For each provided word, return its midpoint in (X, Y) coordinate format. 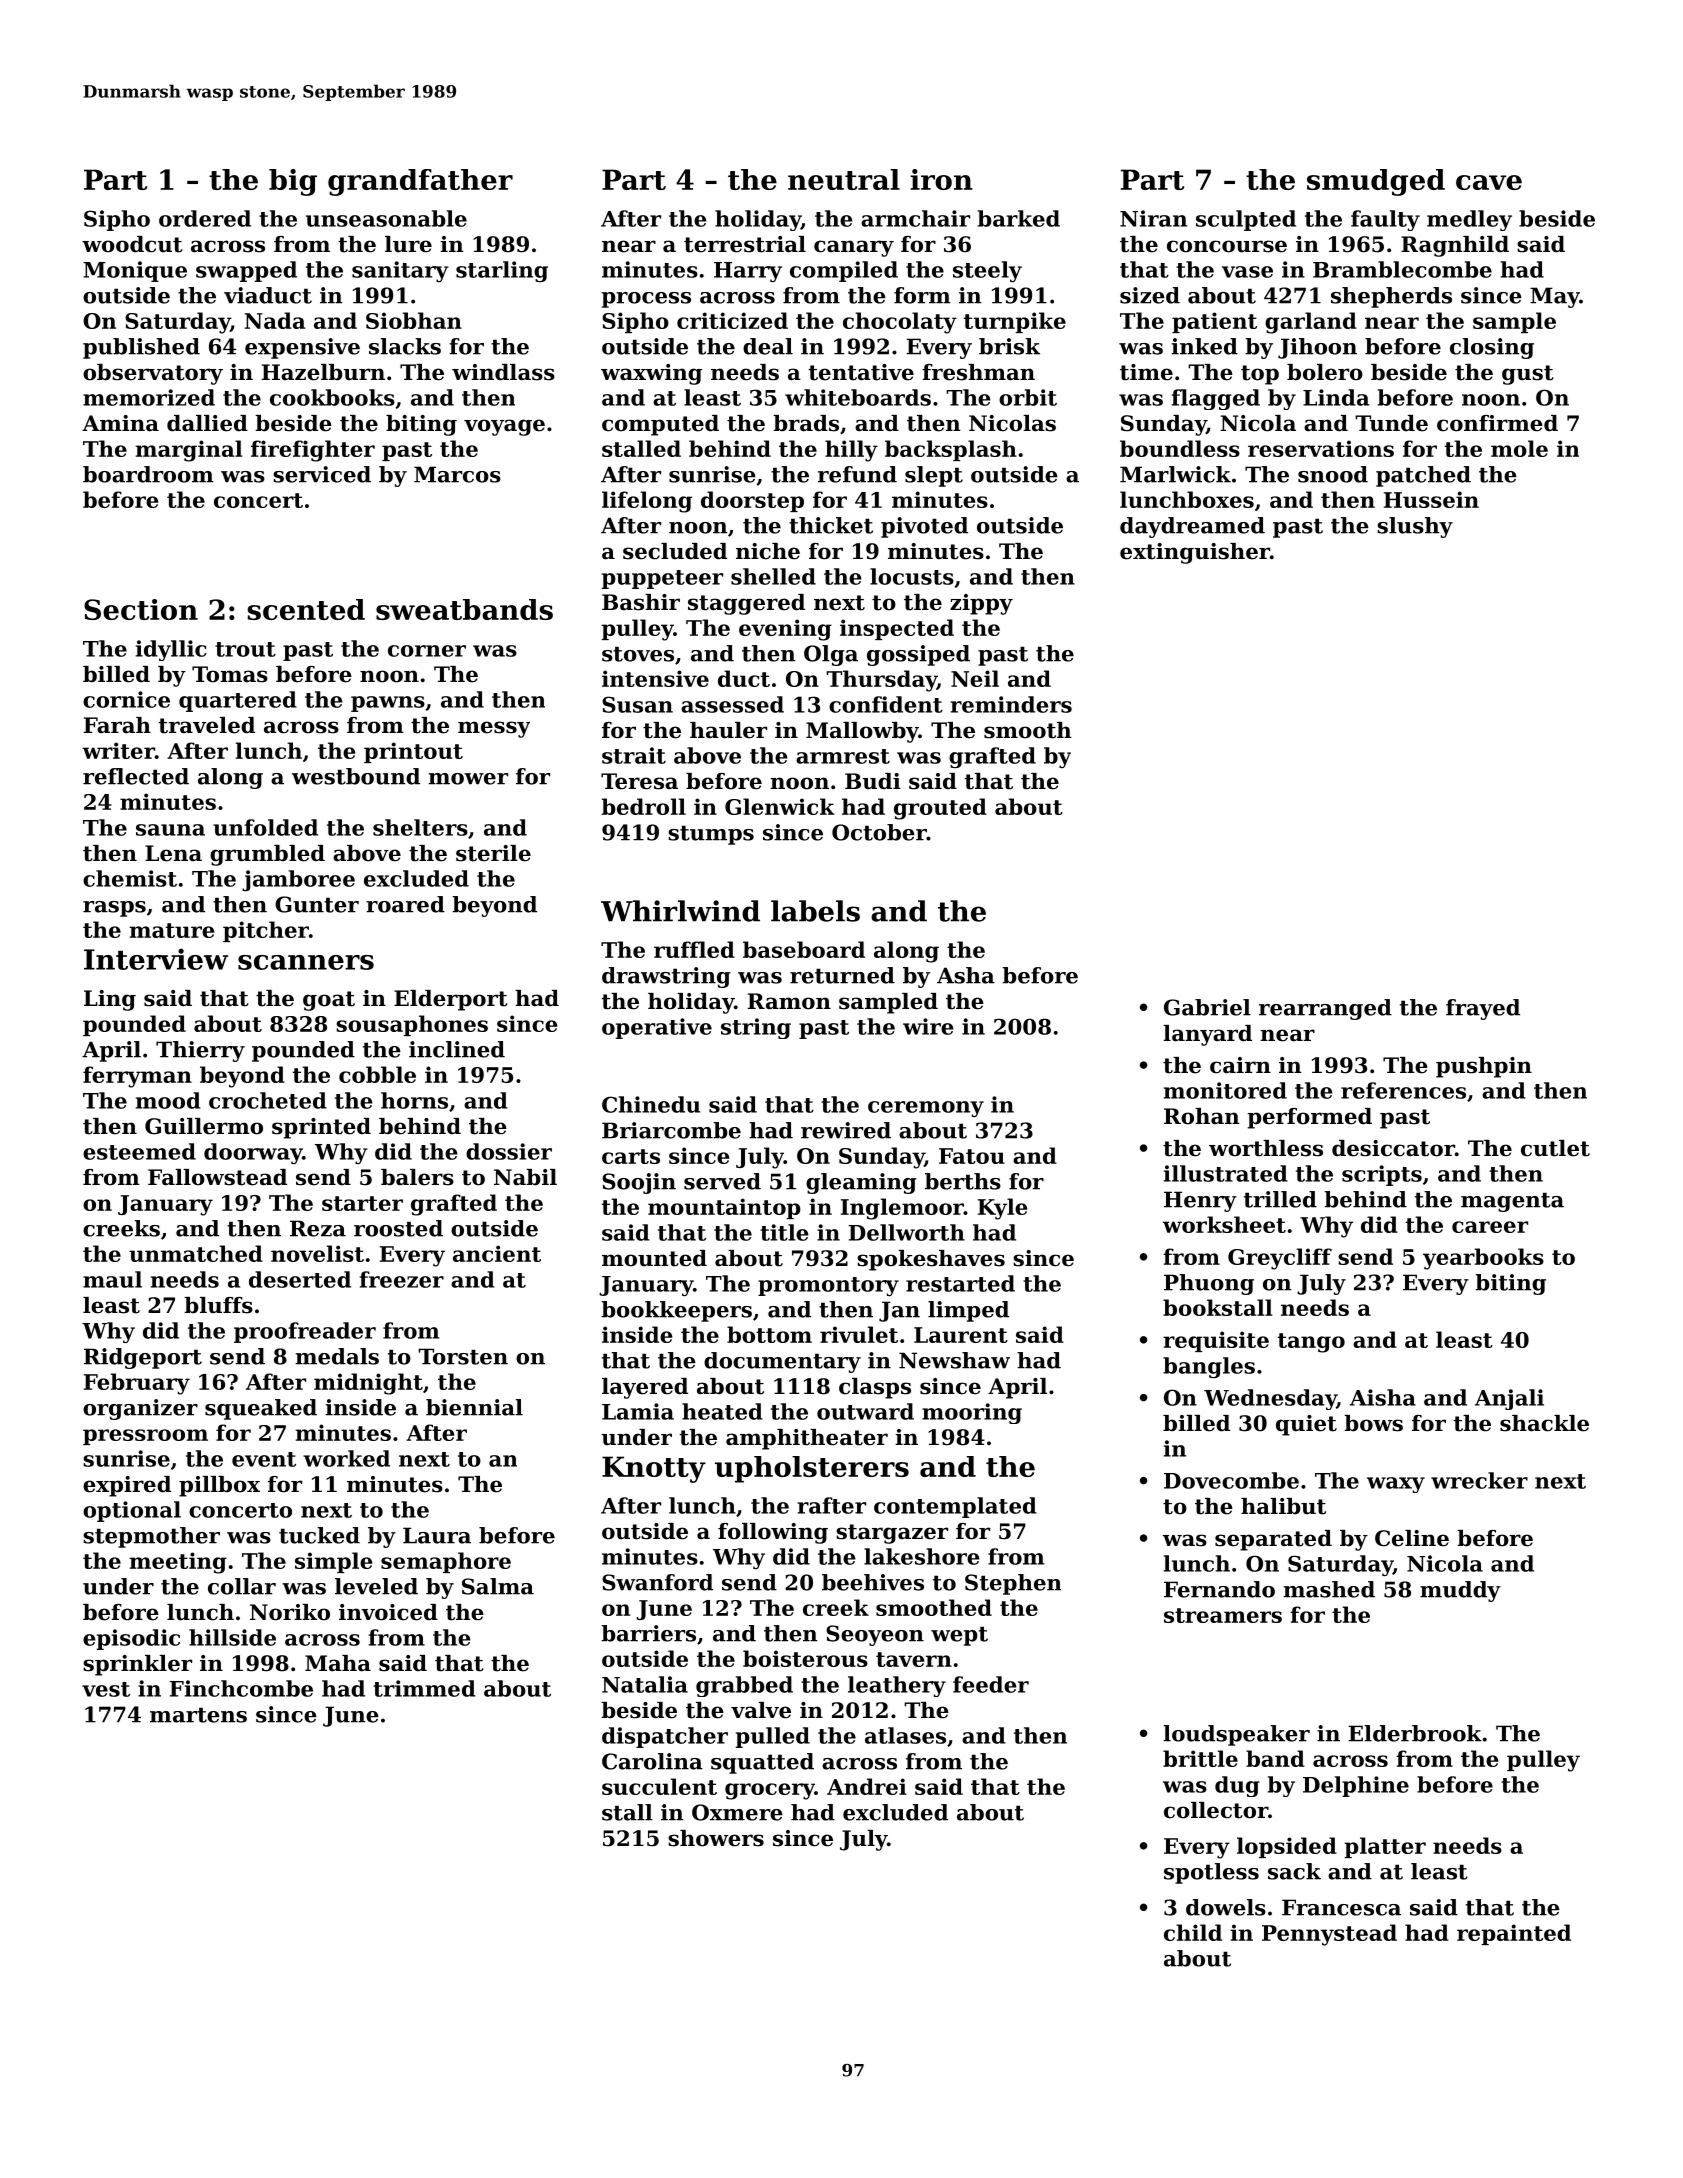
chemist (130, 878)
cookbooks (332, 397)
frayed (1483, 1009)
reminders (1011, 704)
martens (198, 1715)
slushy (1415, 527)
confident (886, 704)
